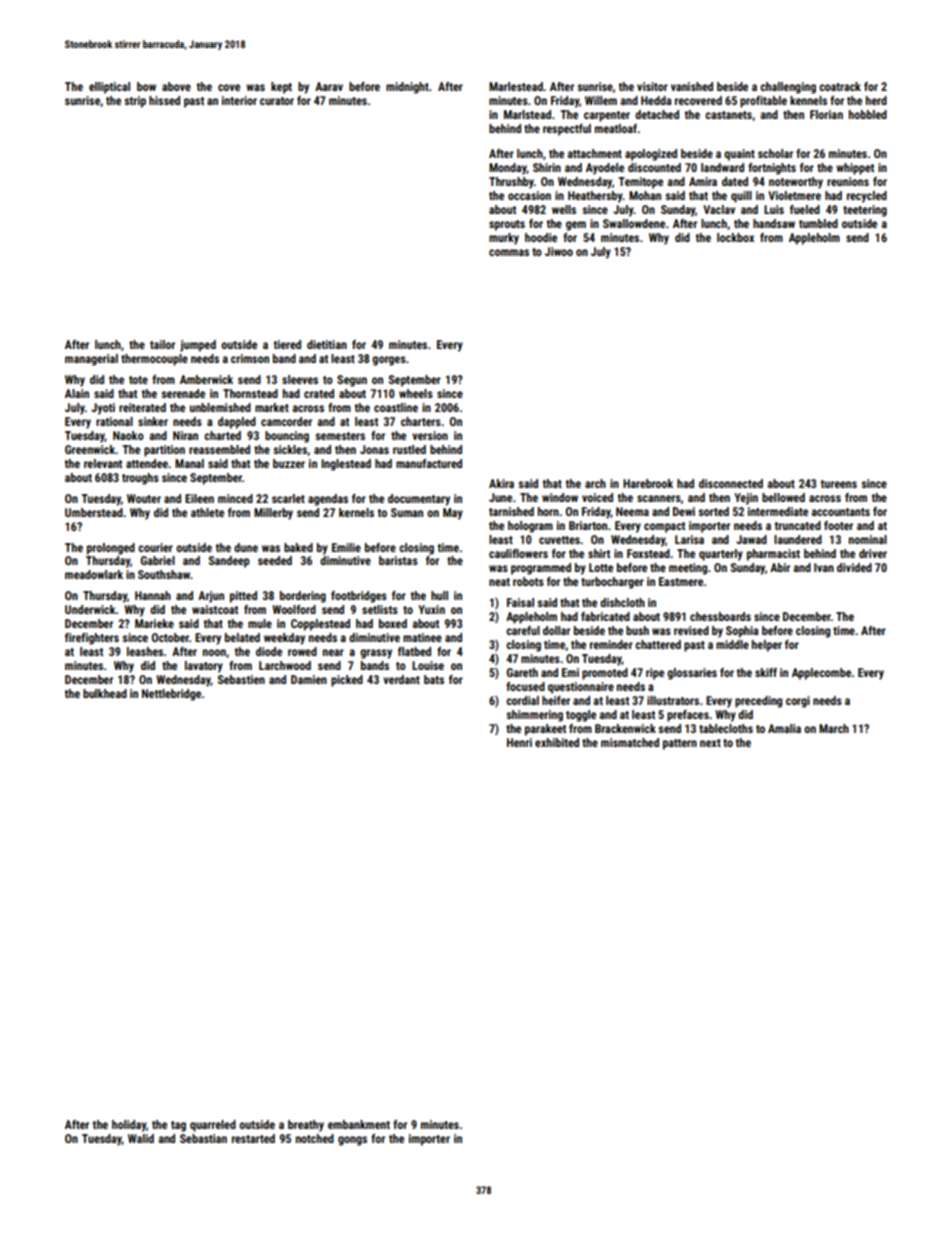 This page has width=952, height=1233. Describe the element at coordinates (281, 88) in the page. I see `kept` at that location.
